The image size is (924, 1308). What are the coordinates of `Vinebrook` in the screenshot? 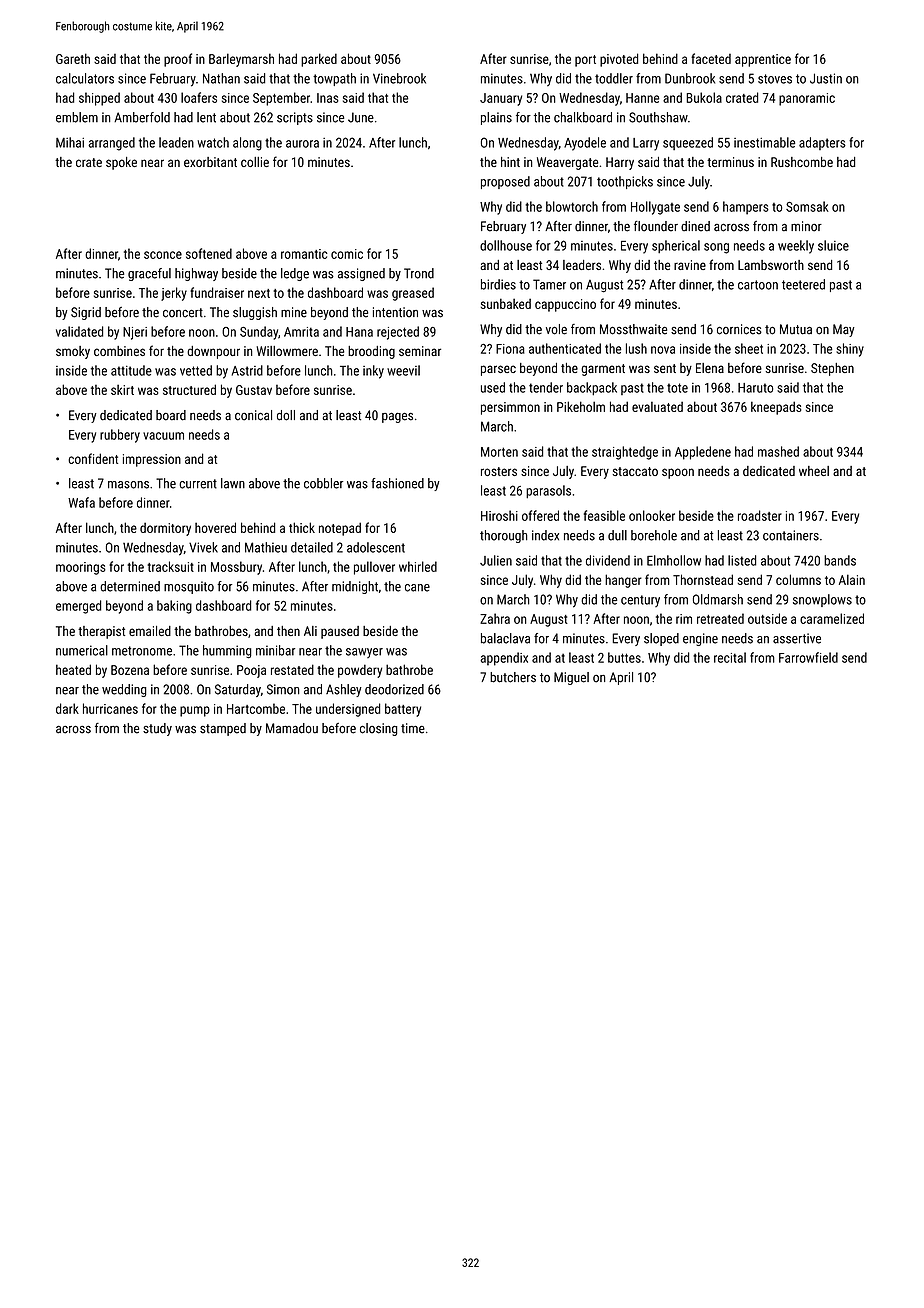 It's located at (399, 78).
